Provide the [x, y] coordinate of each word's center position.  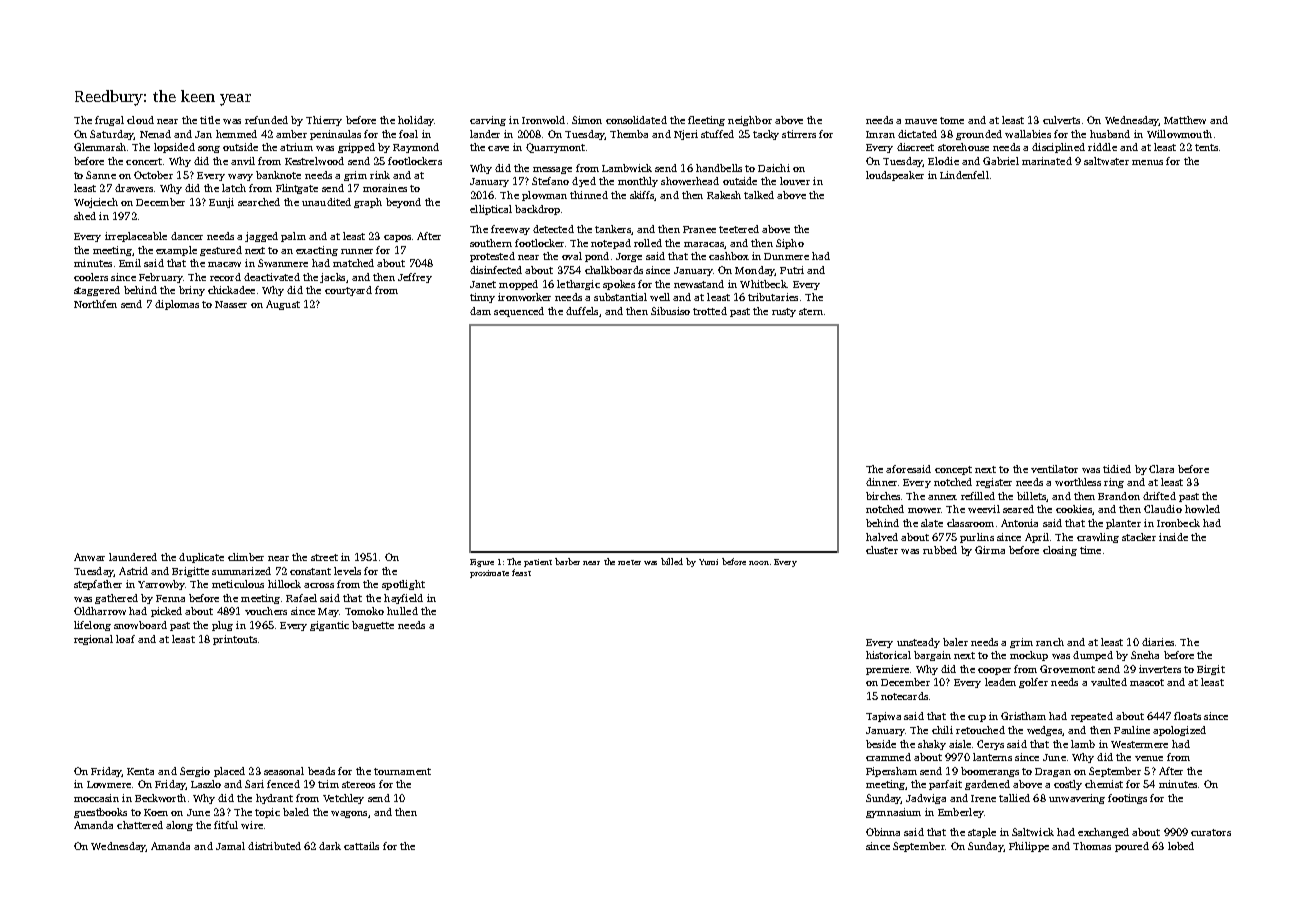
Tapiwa [883, 717]
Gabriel [1001, 161]
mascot [1147, 682]
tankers [613, 229]
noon [759, 563]
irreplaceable [136, 237]
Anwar [89, 557]
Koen [156, 812]
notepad [611, 244]
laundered [133, 557]
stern [811, 311]
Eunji [221, 203]
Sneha [1145, 655]
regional [93, 640]
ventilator [1054, 469]
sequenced [519, 312]
